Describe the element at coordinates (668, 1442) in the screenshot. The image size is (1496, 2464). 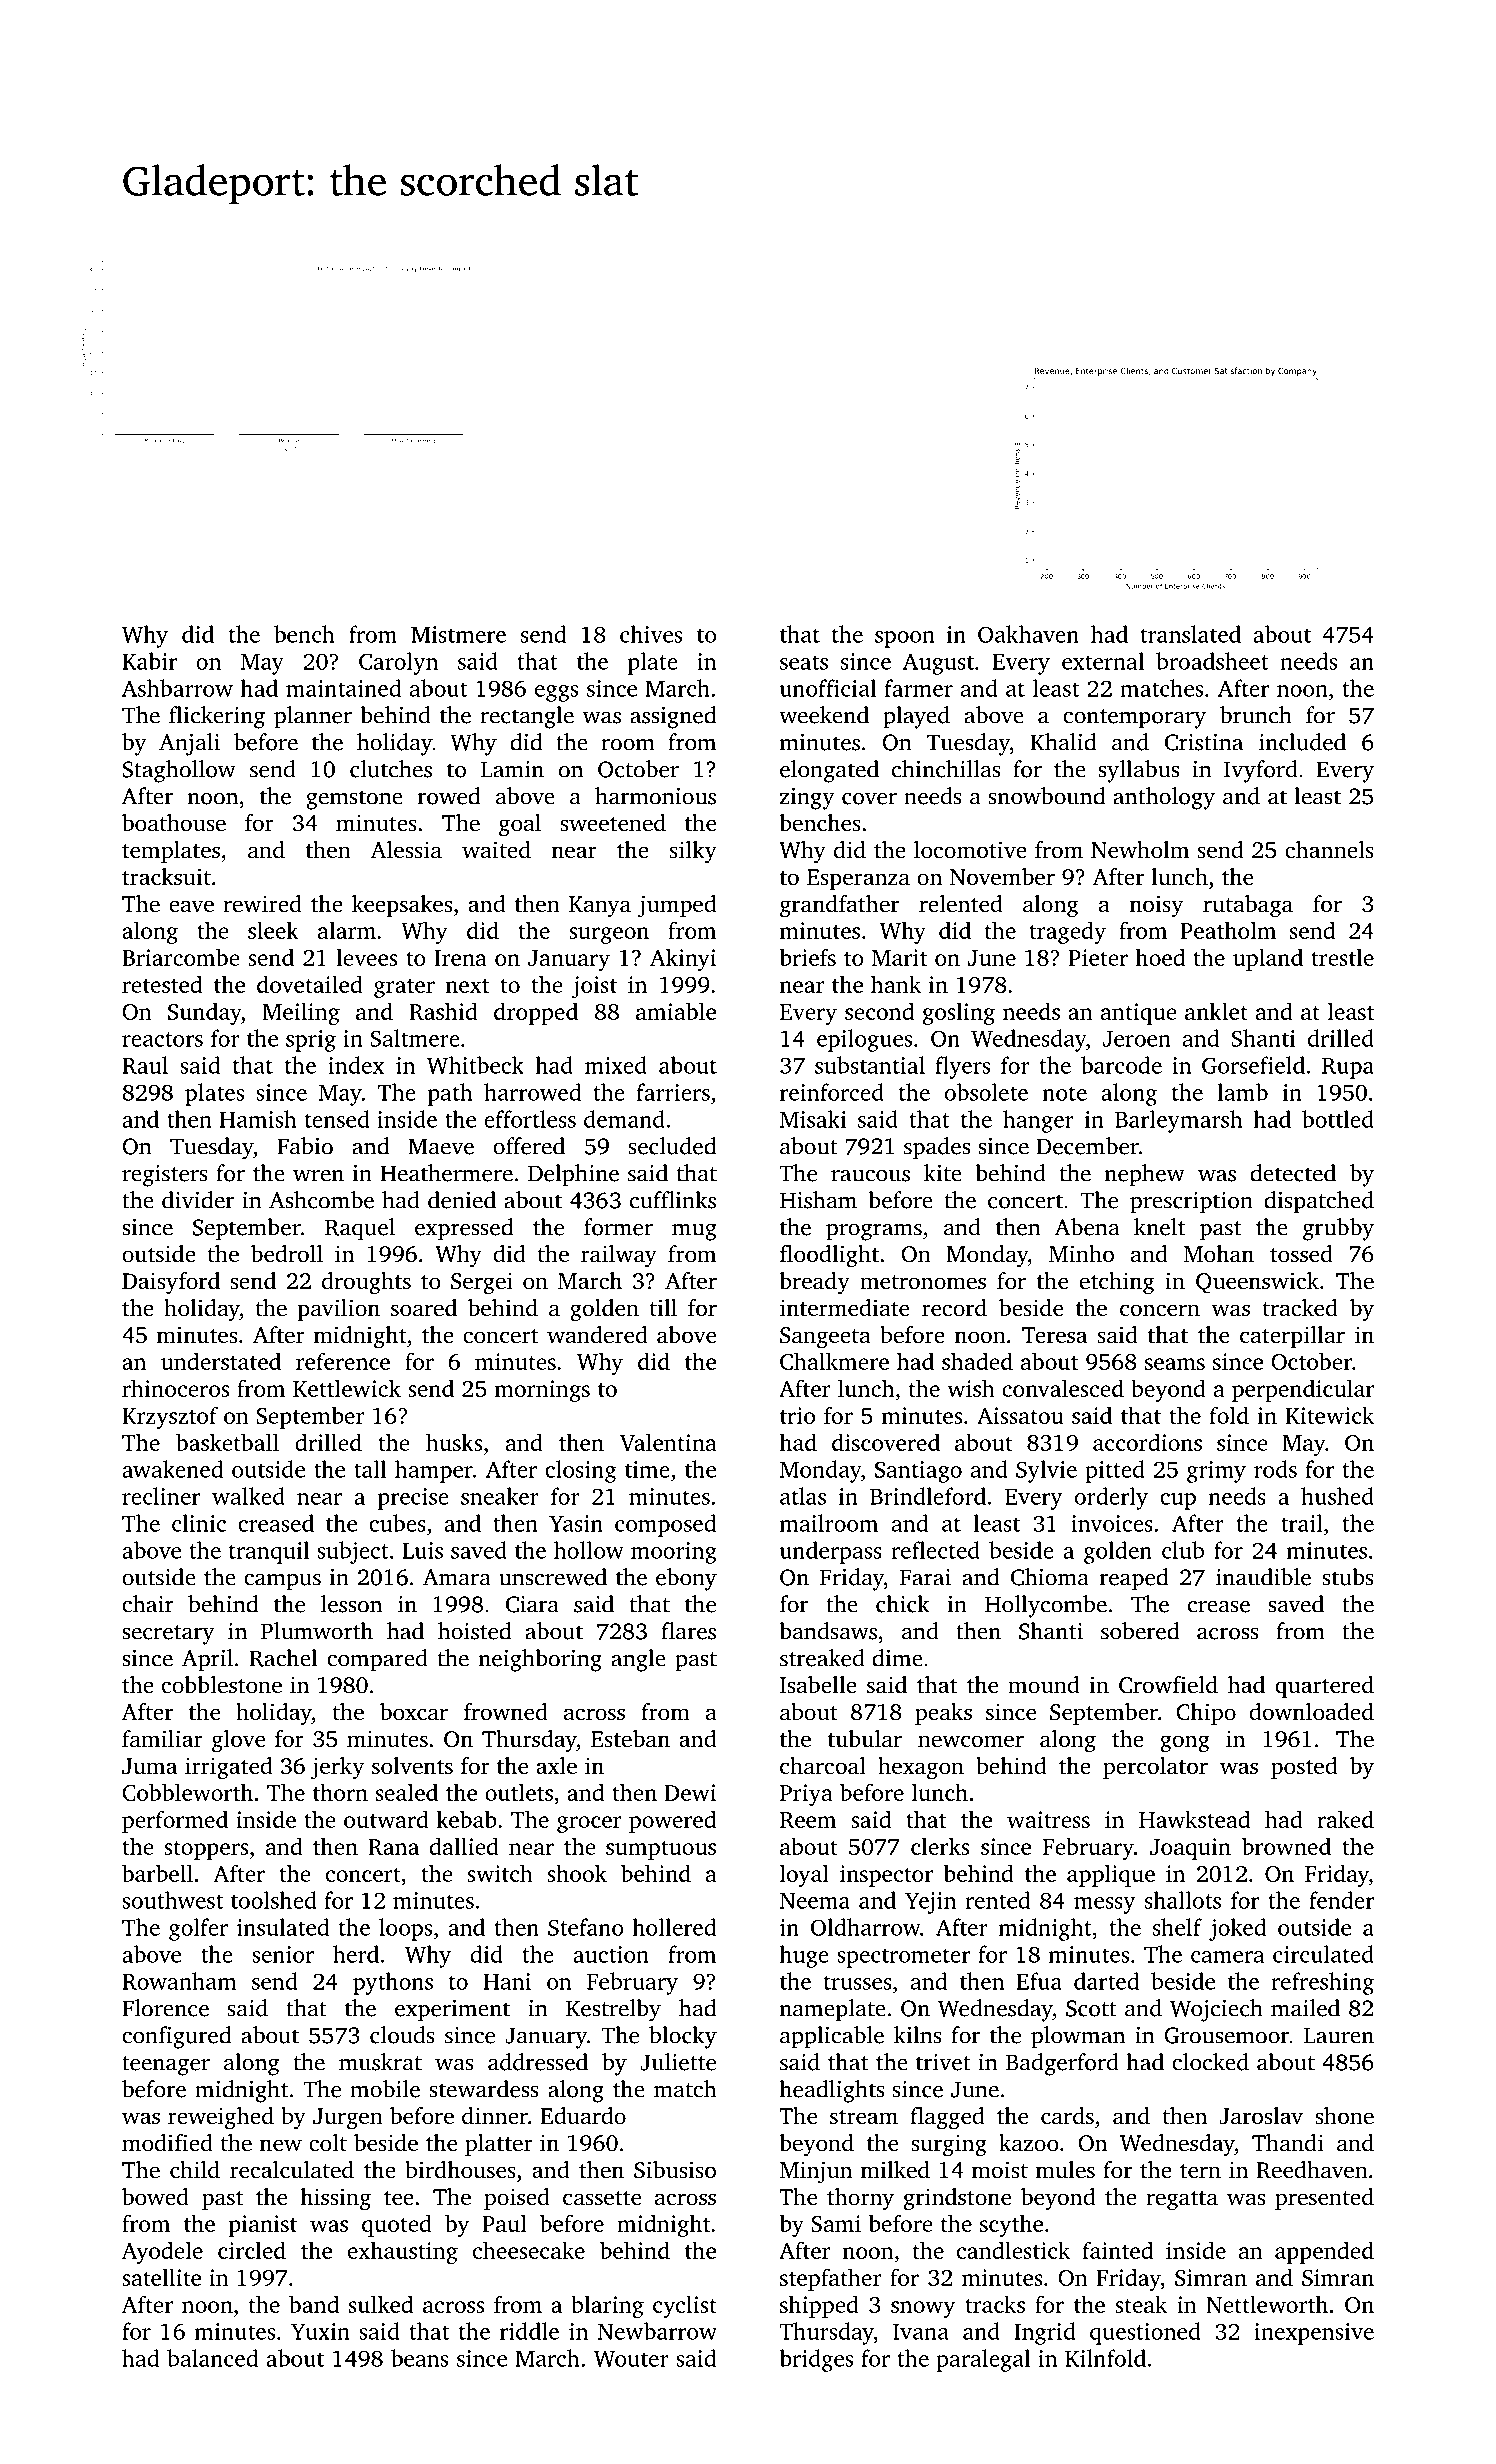
I see `Valentina` at that location.
